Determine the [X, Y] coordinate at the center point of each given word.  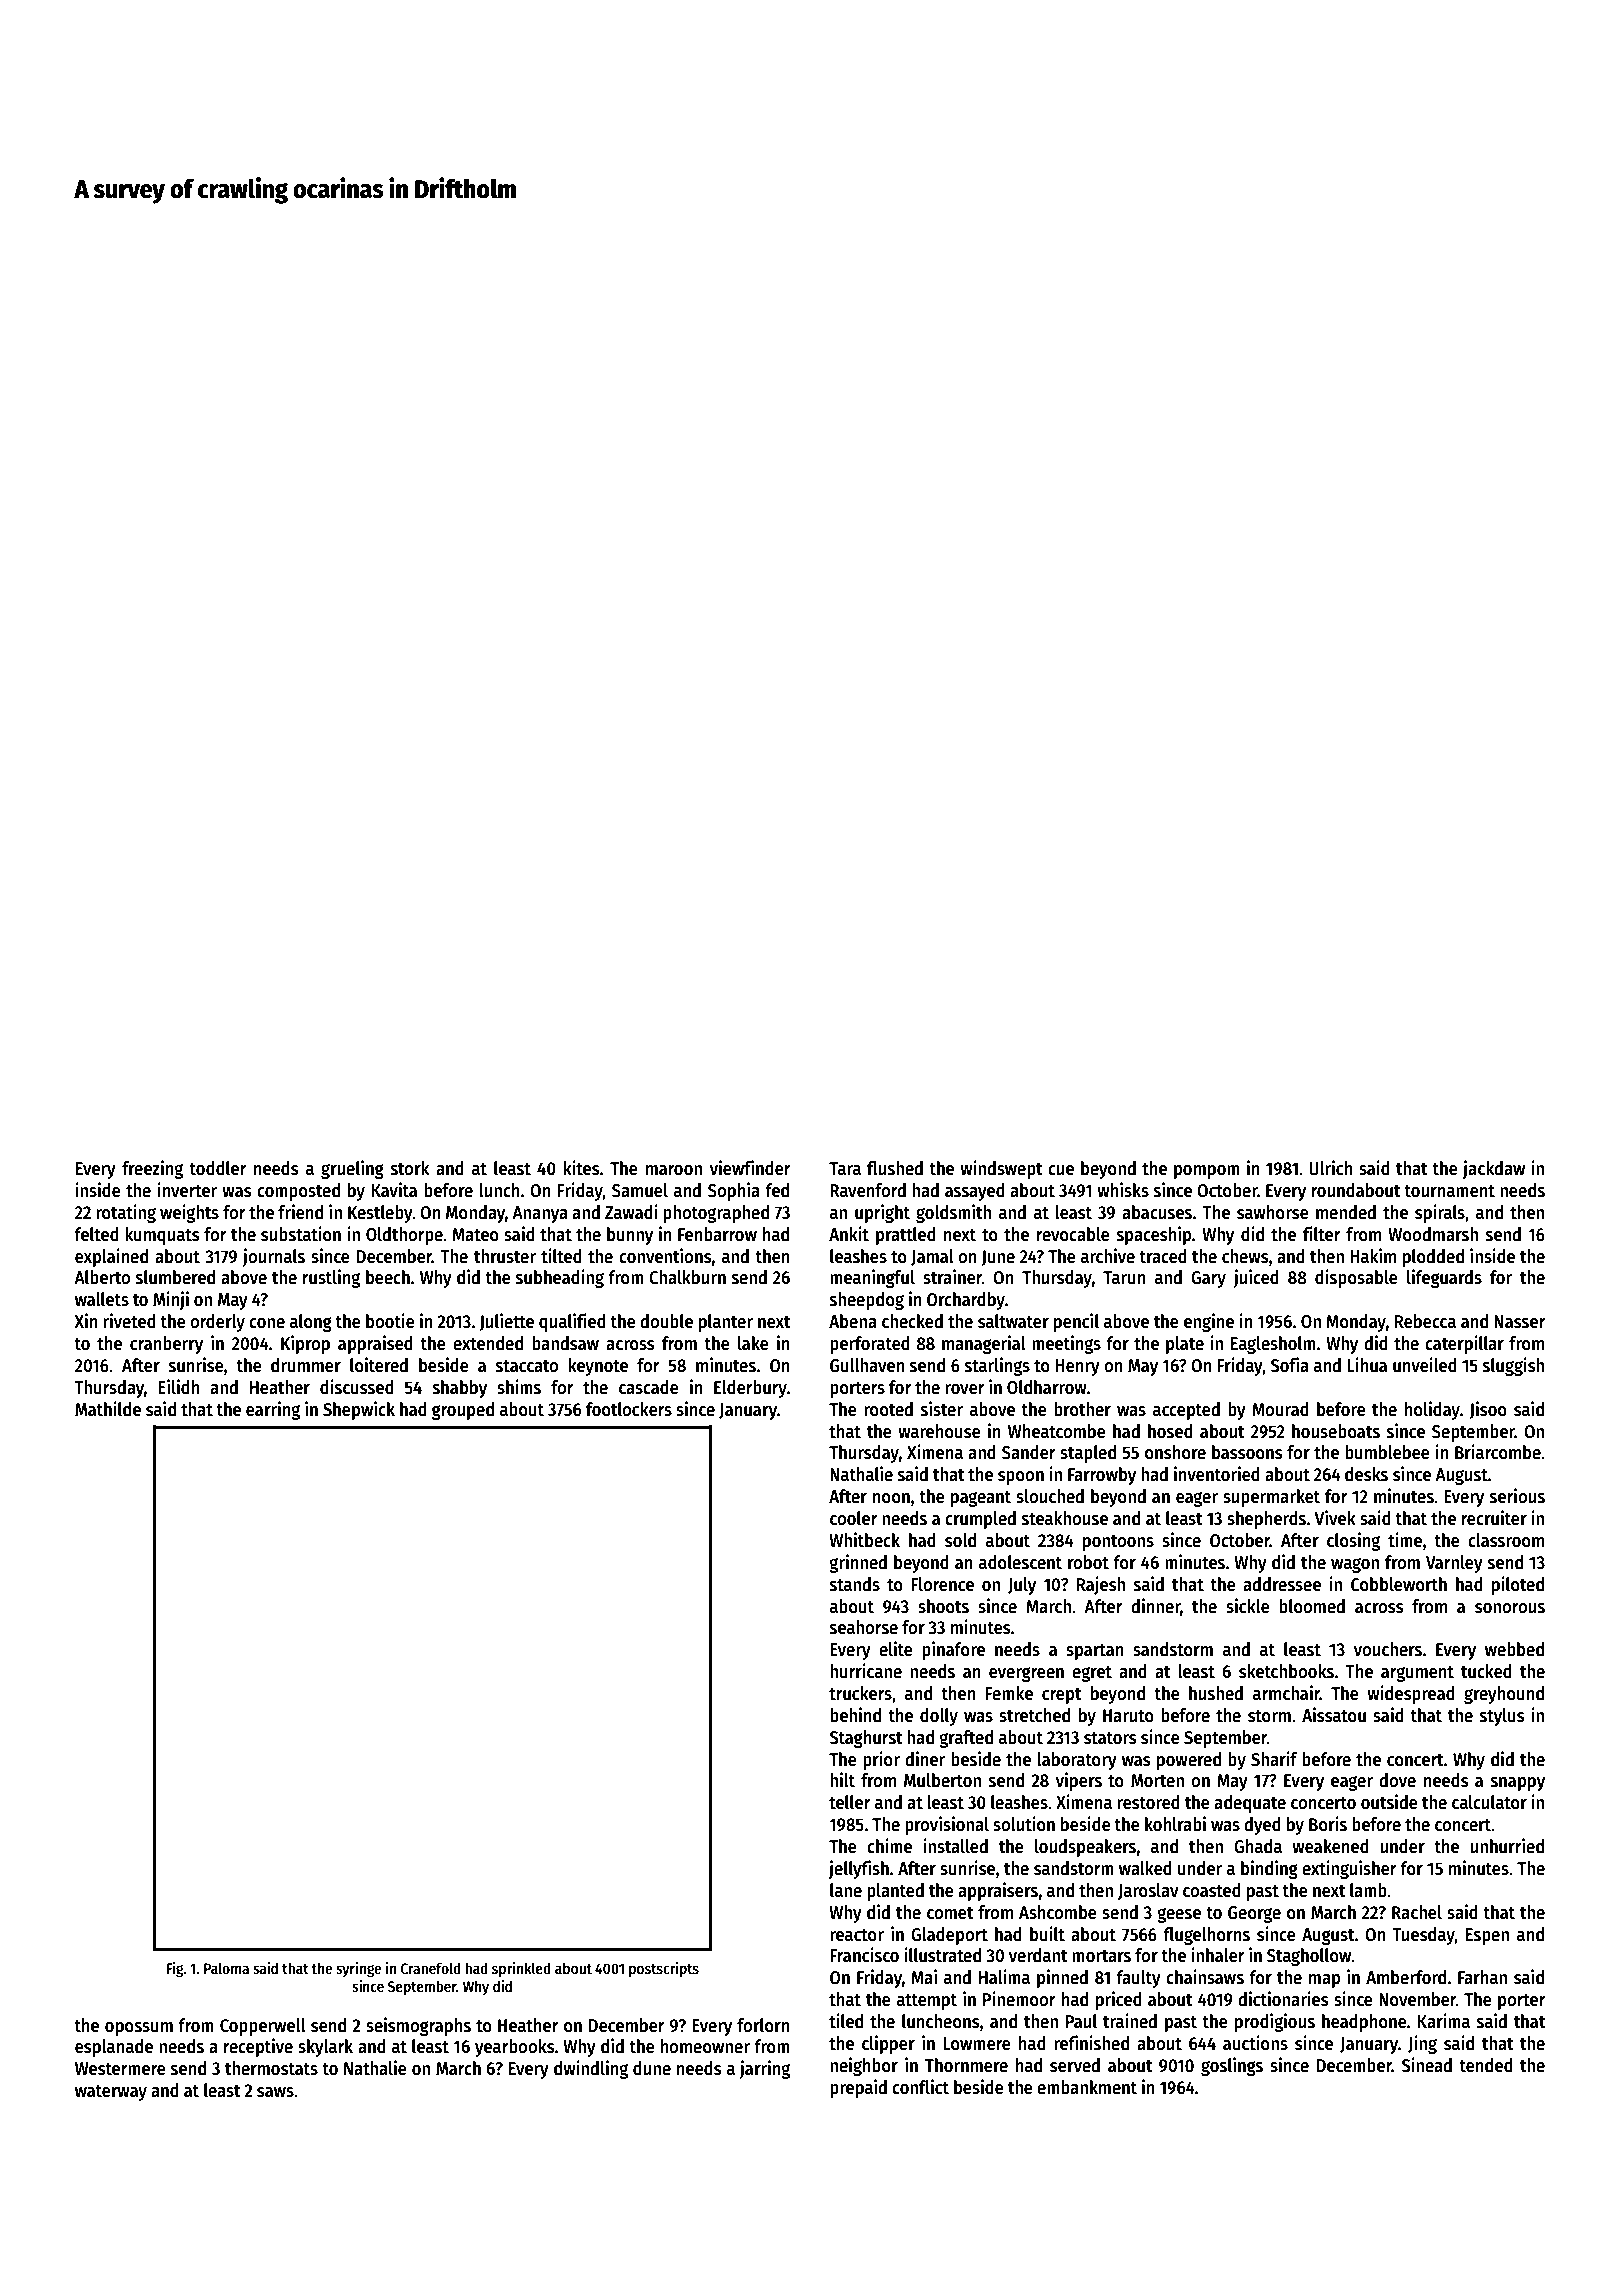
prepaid [858, 2088]
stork [410, 1168]
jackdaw [1494, 1169]
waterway [111, 2093]
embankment [1087, 2087]
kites [582, 1168]
